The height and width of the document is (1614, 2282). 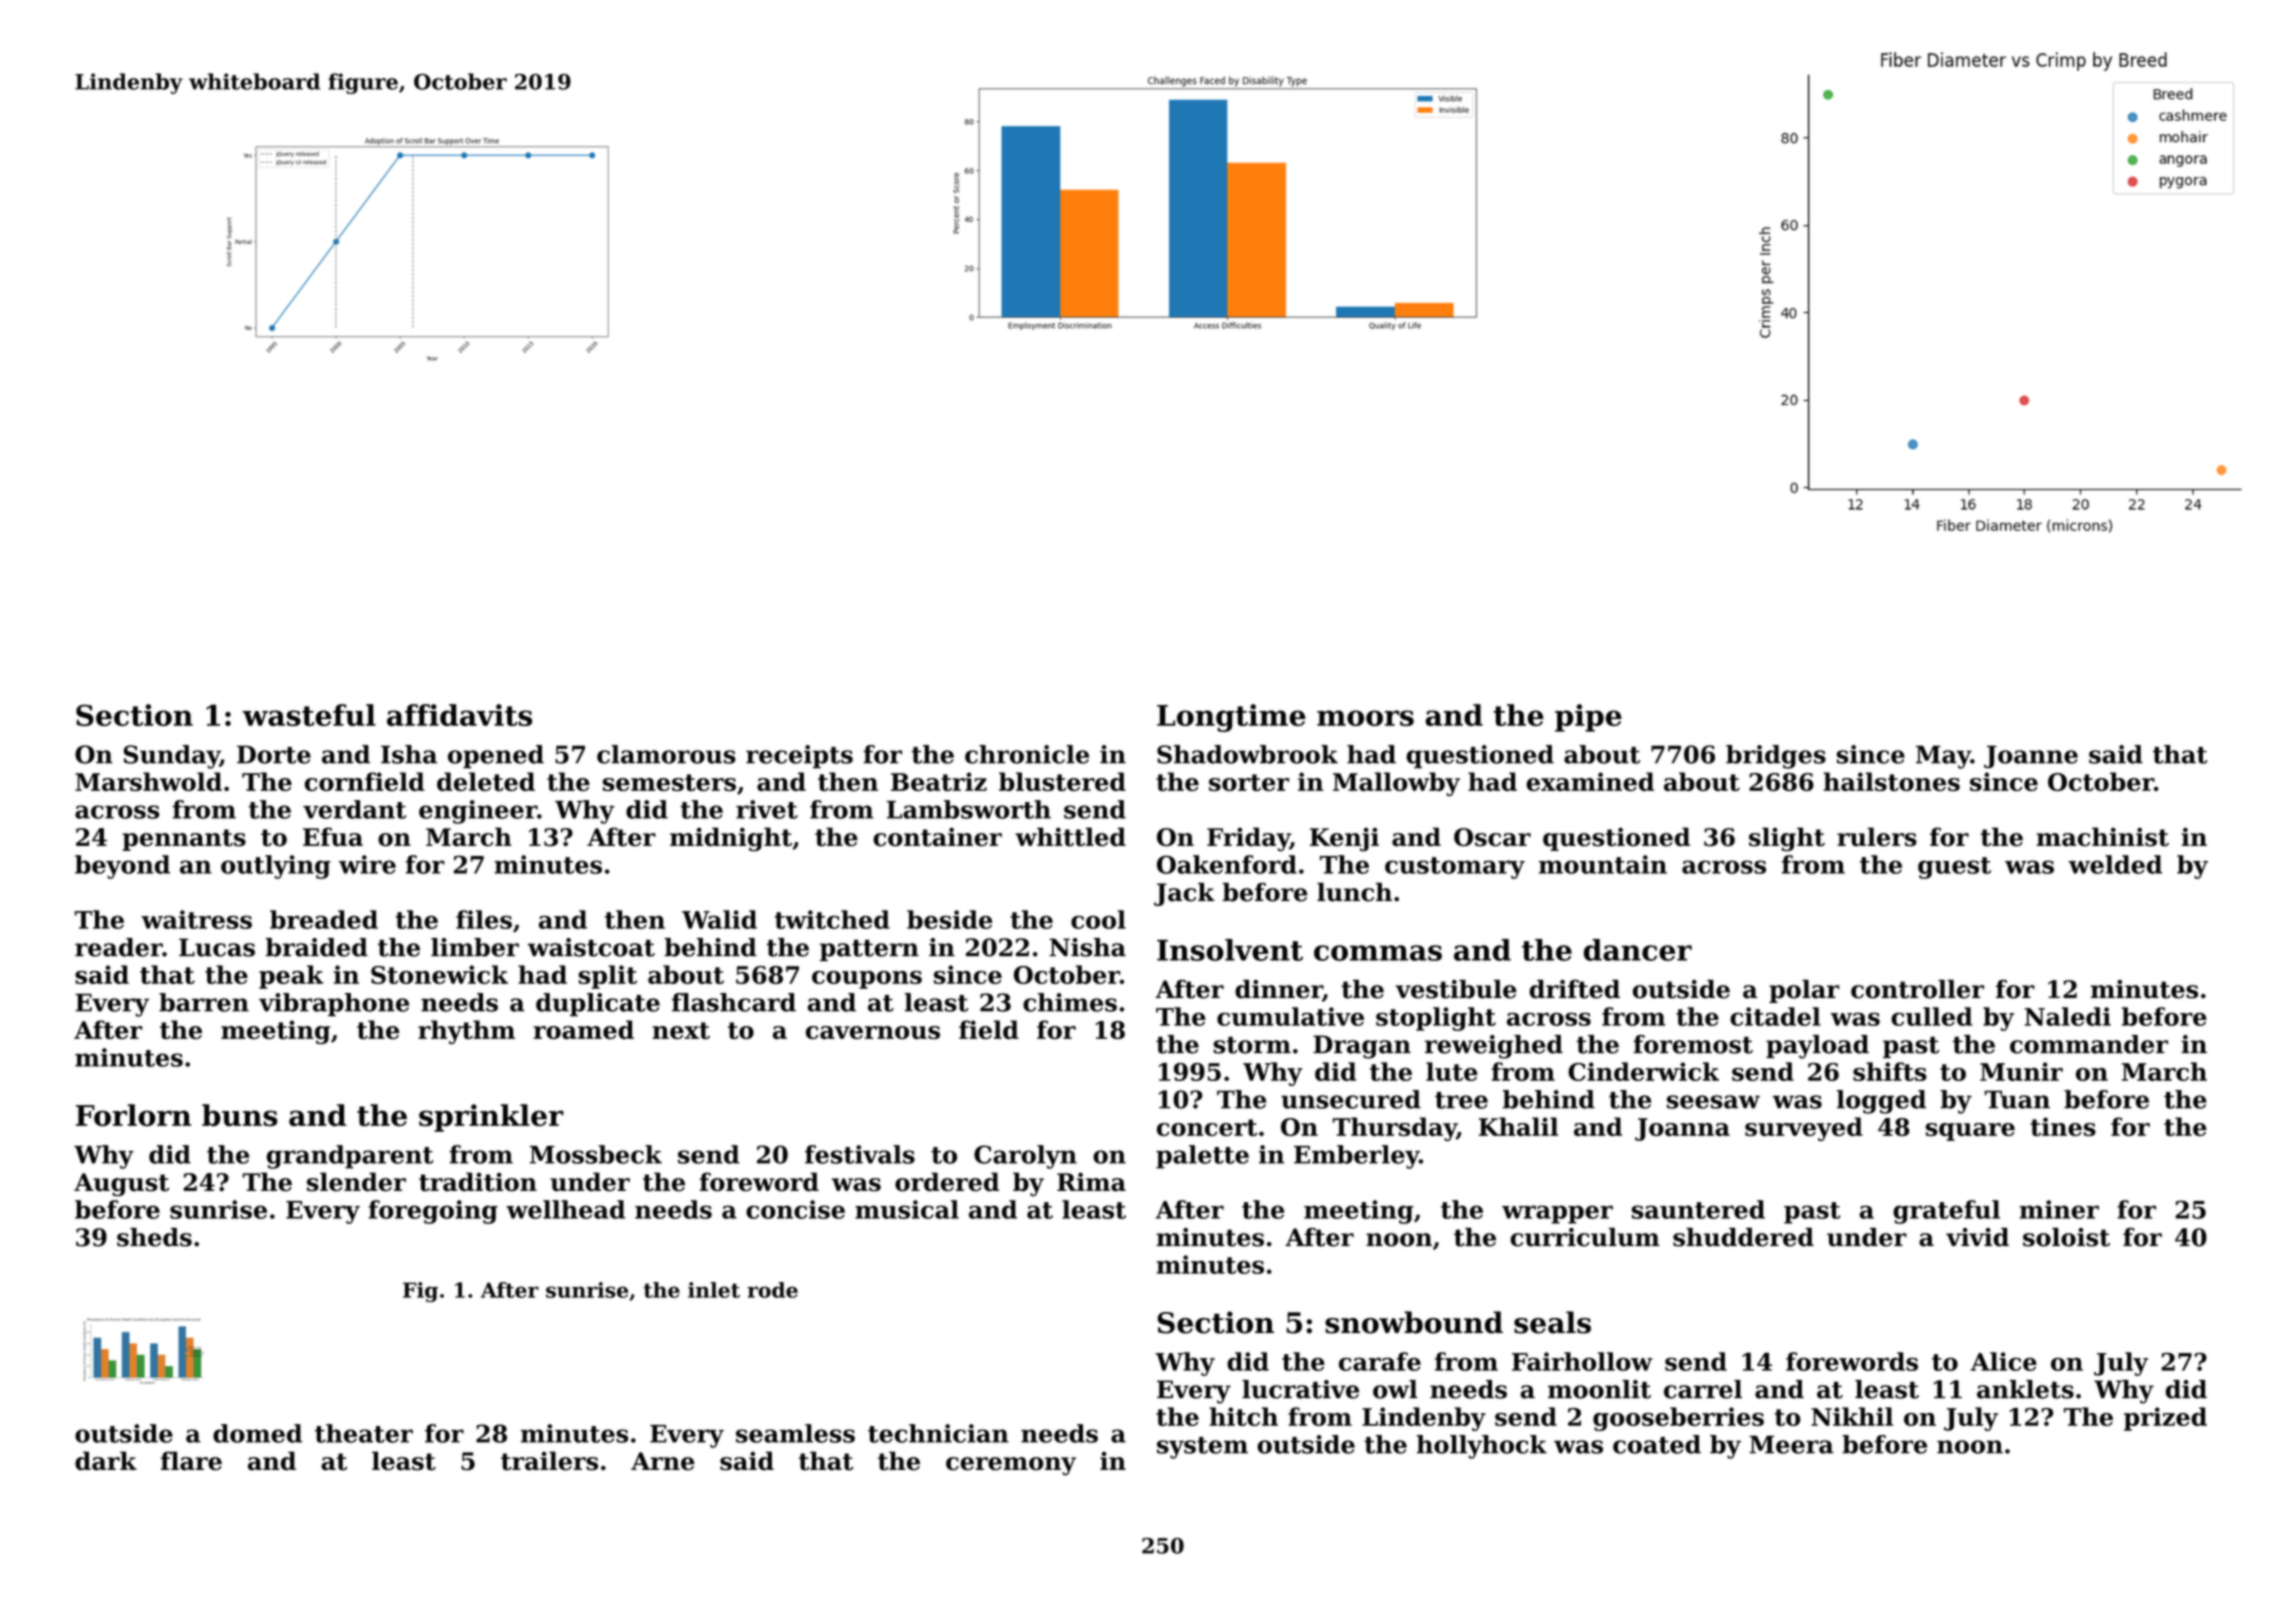 What do you see at coordinates (2059, 1209) in the document?
I see `miner` at bounding box center [2059, 1209].
